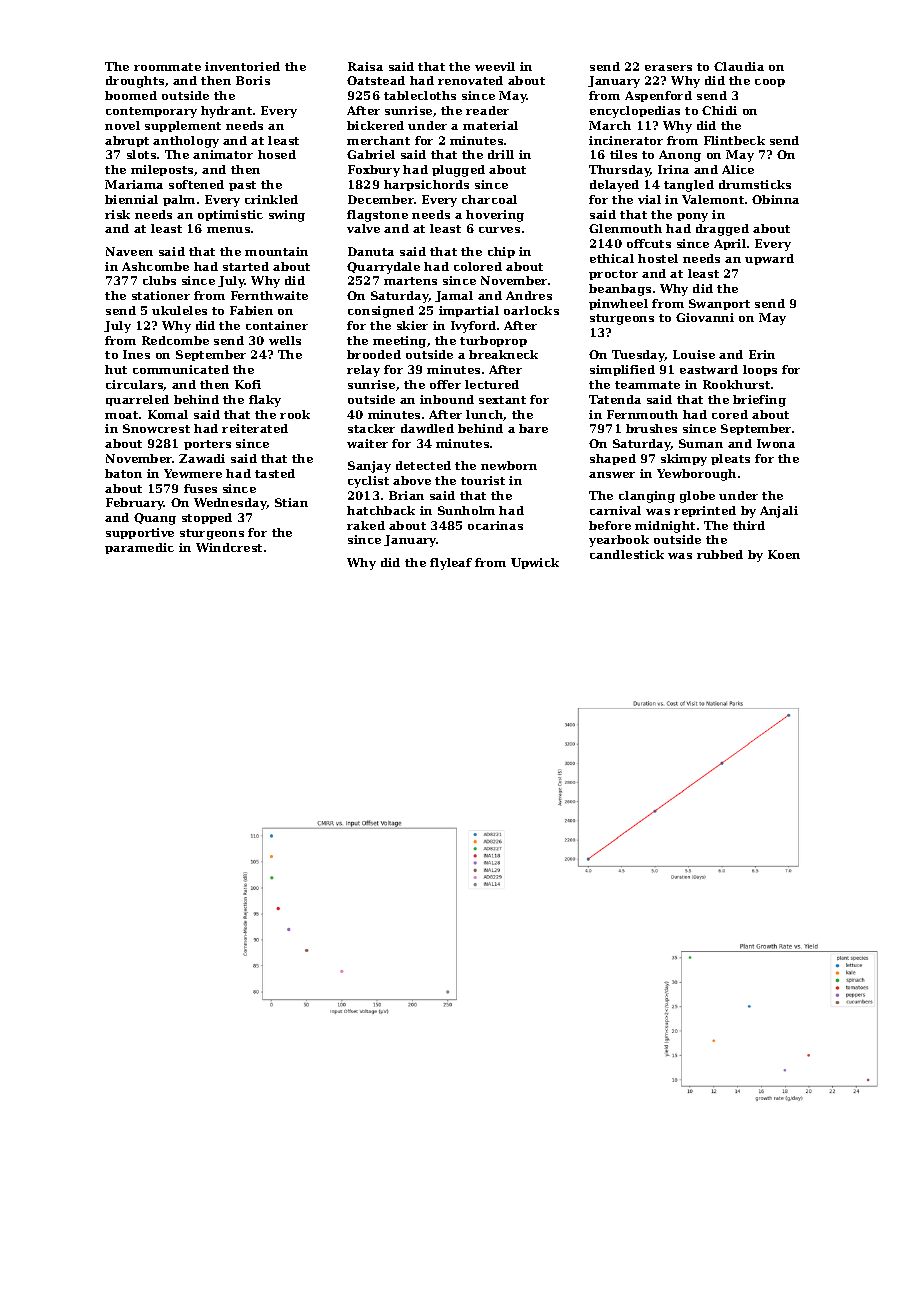 The height and width of the screenshot is (1316, 908). I want to click on Upwick, so click(535, 563).
